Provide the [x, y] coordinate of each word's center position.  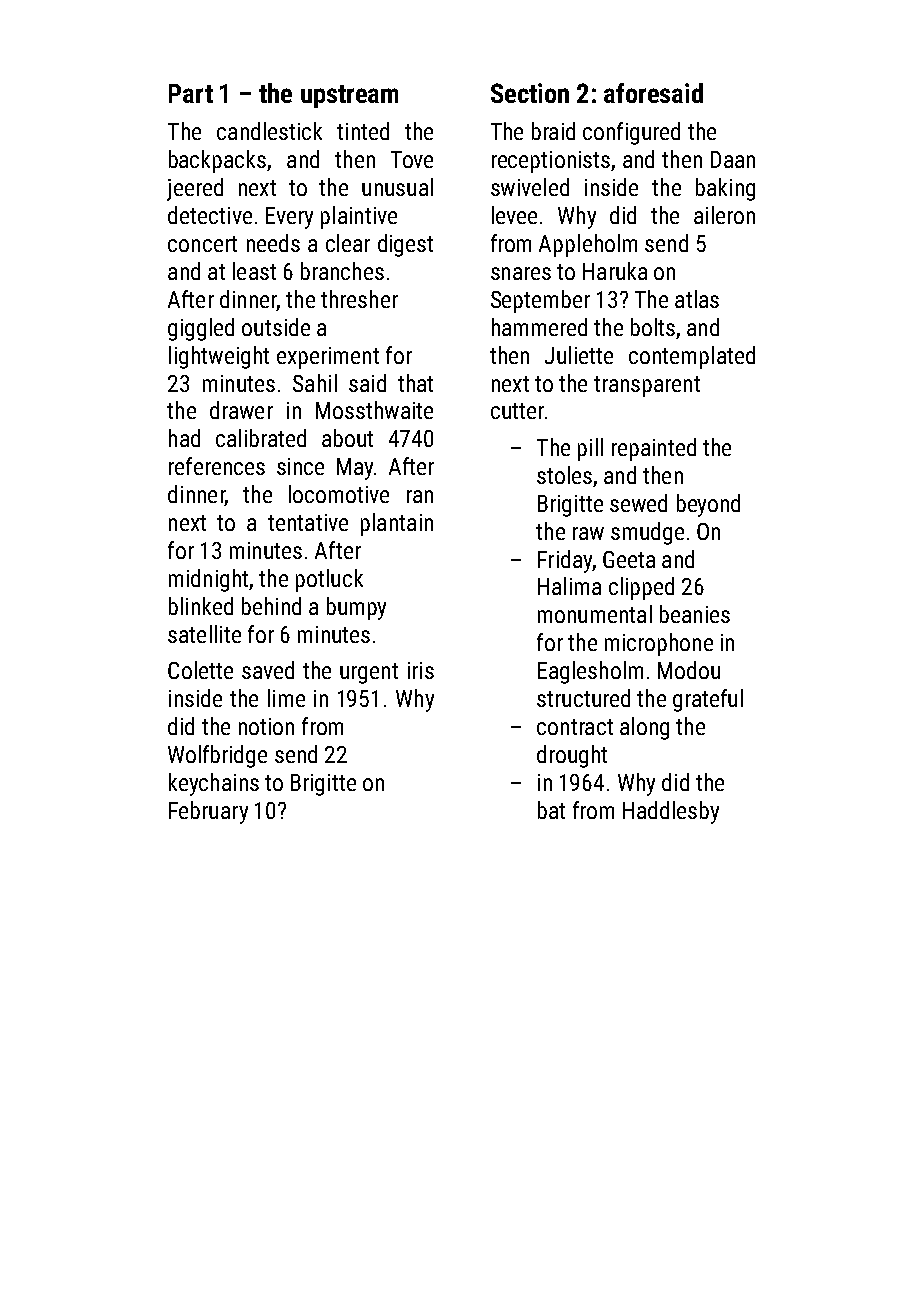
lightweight [219, 357]
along [644, 728]
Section [530, 93]
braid [553, 131]
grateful [708, 700]
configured [631, 133]
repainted [654, 449]
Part [191, 93]
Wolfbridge [217, 756]
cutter [517, 411]
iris [421, 670]
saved [268, 670]
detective [210, 215]
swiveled [530, 187]
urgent [369, 673]
